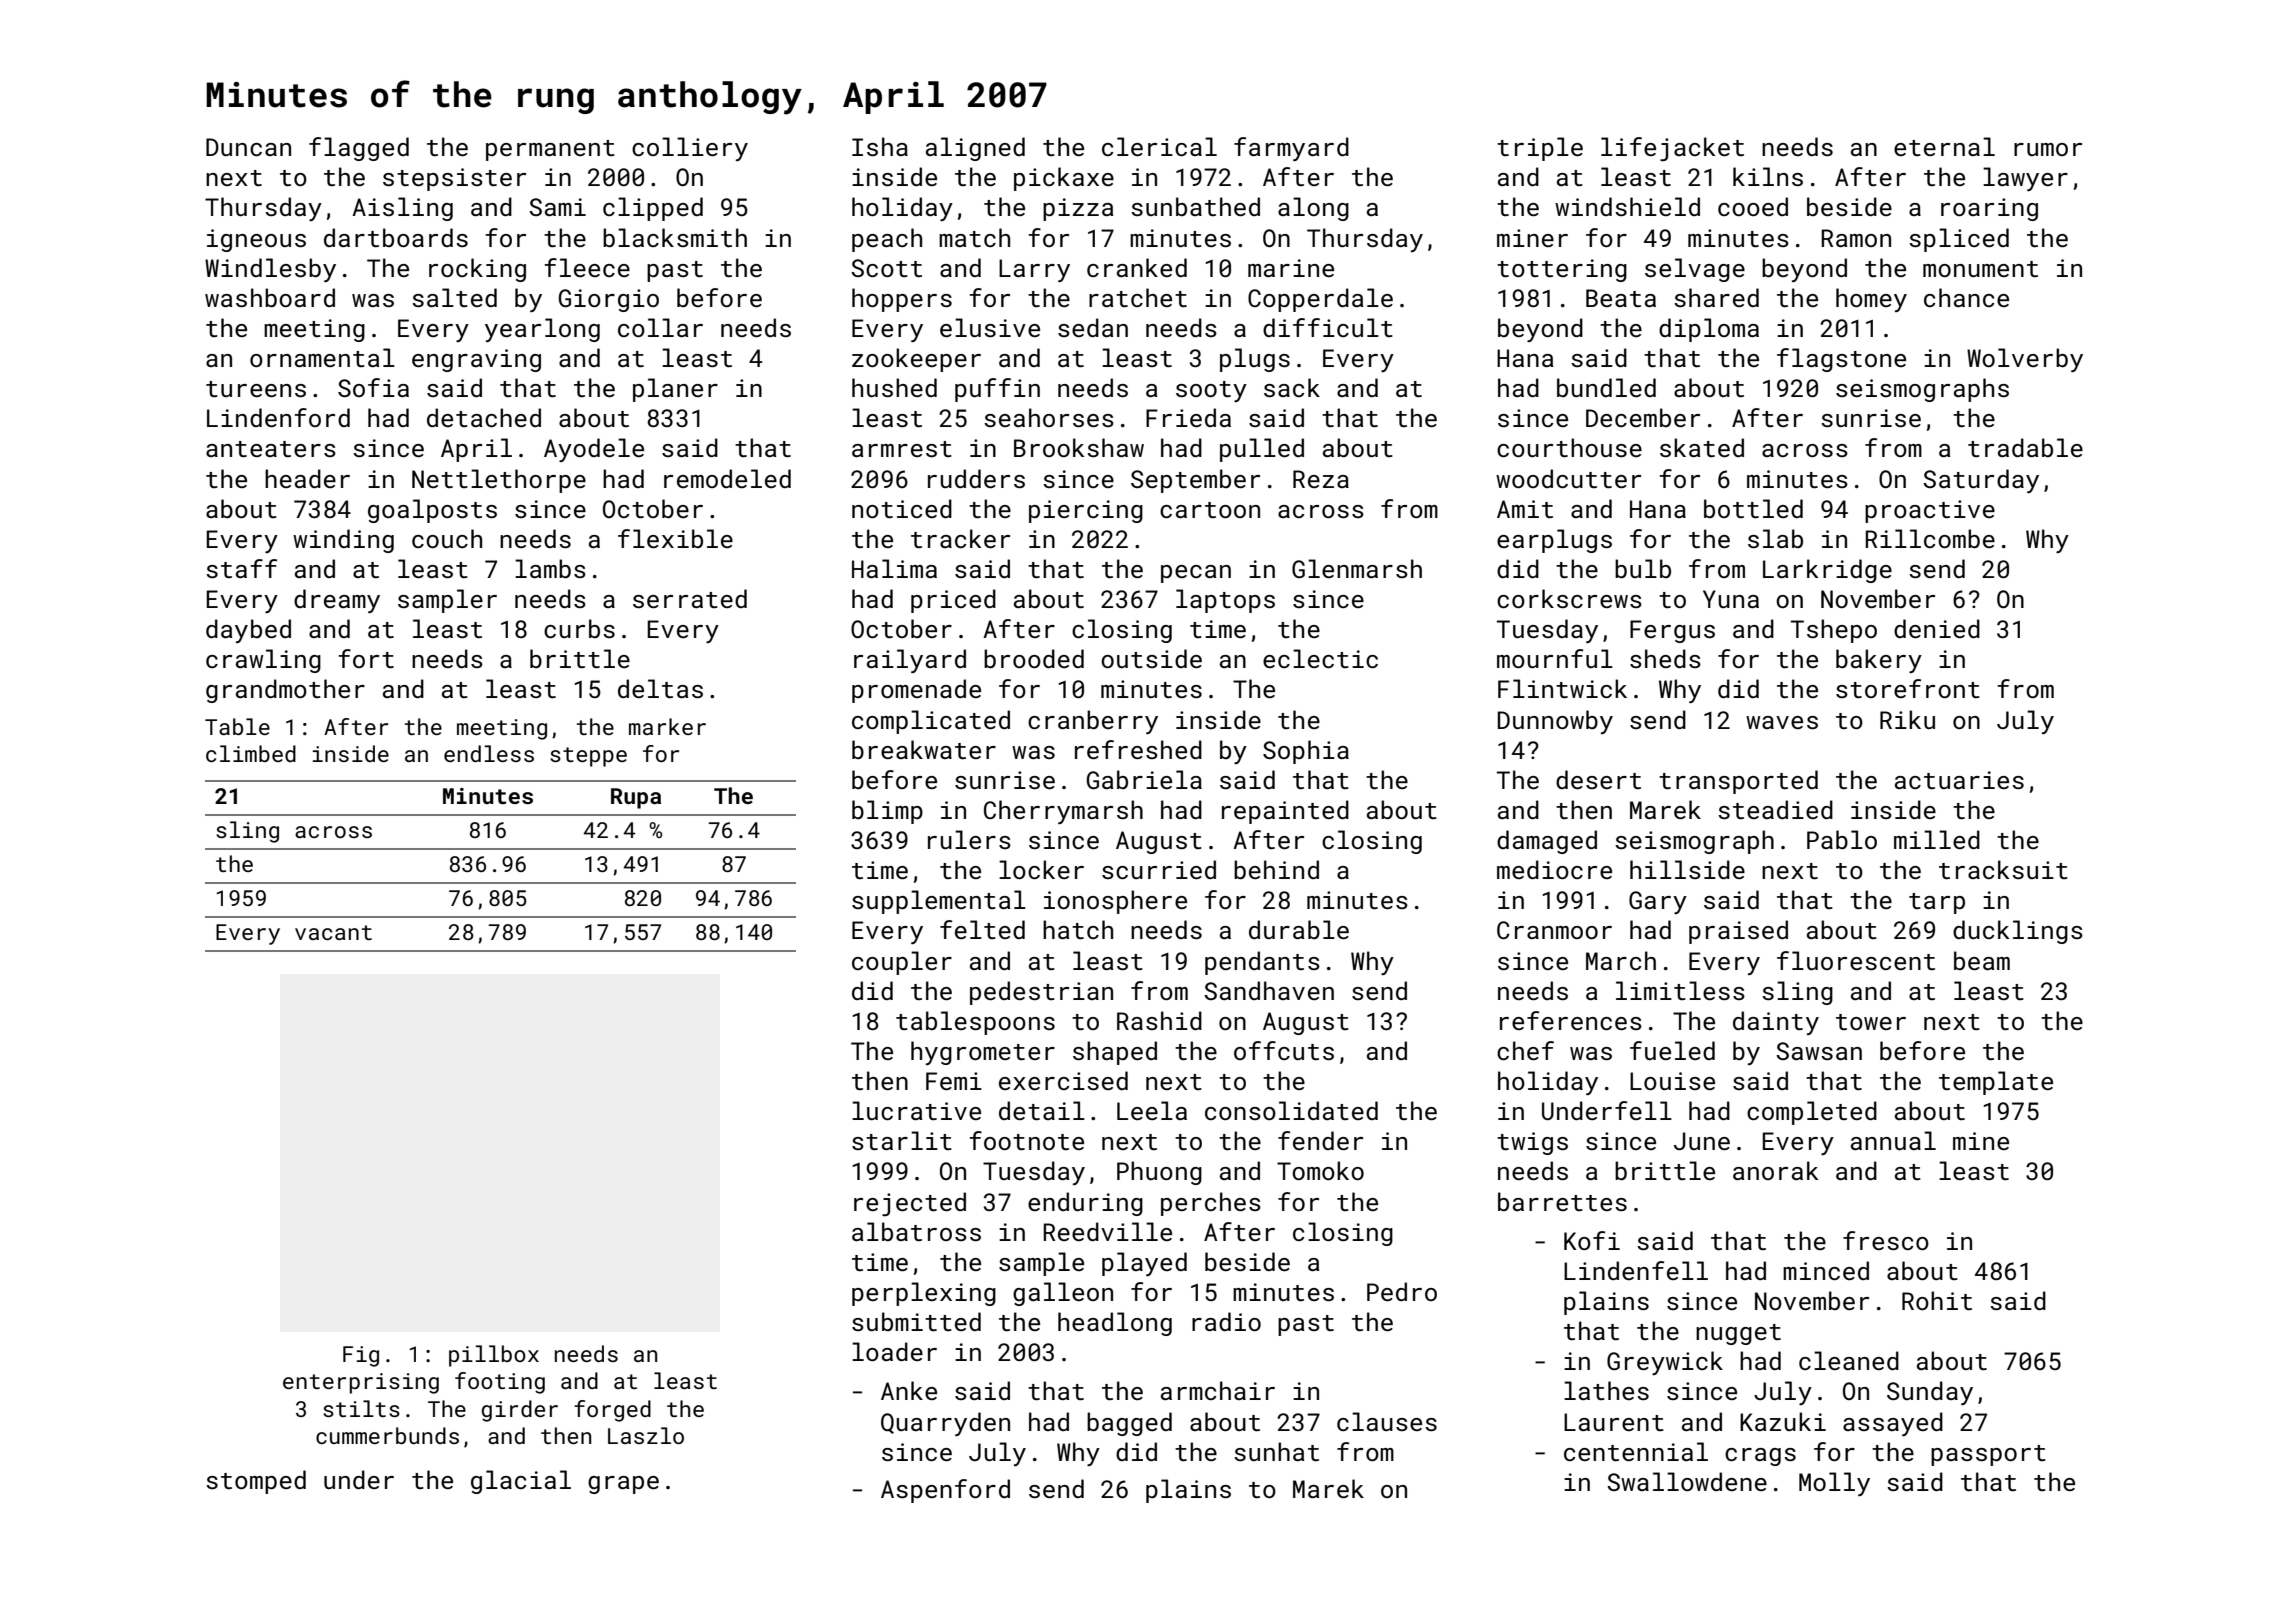 The image size is (2292, 1620). I want to click on sedan, so click(1093, 327).
